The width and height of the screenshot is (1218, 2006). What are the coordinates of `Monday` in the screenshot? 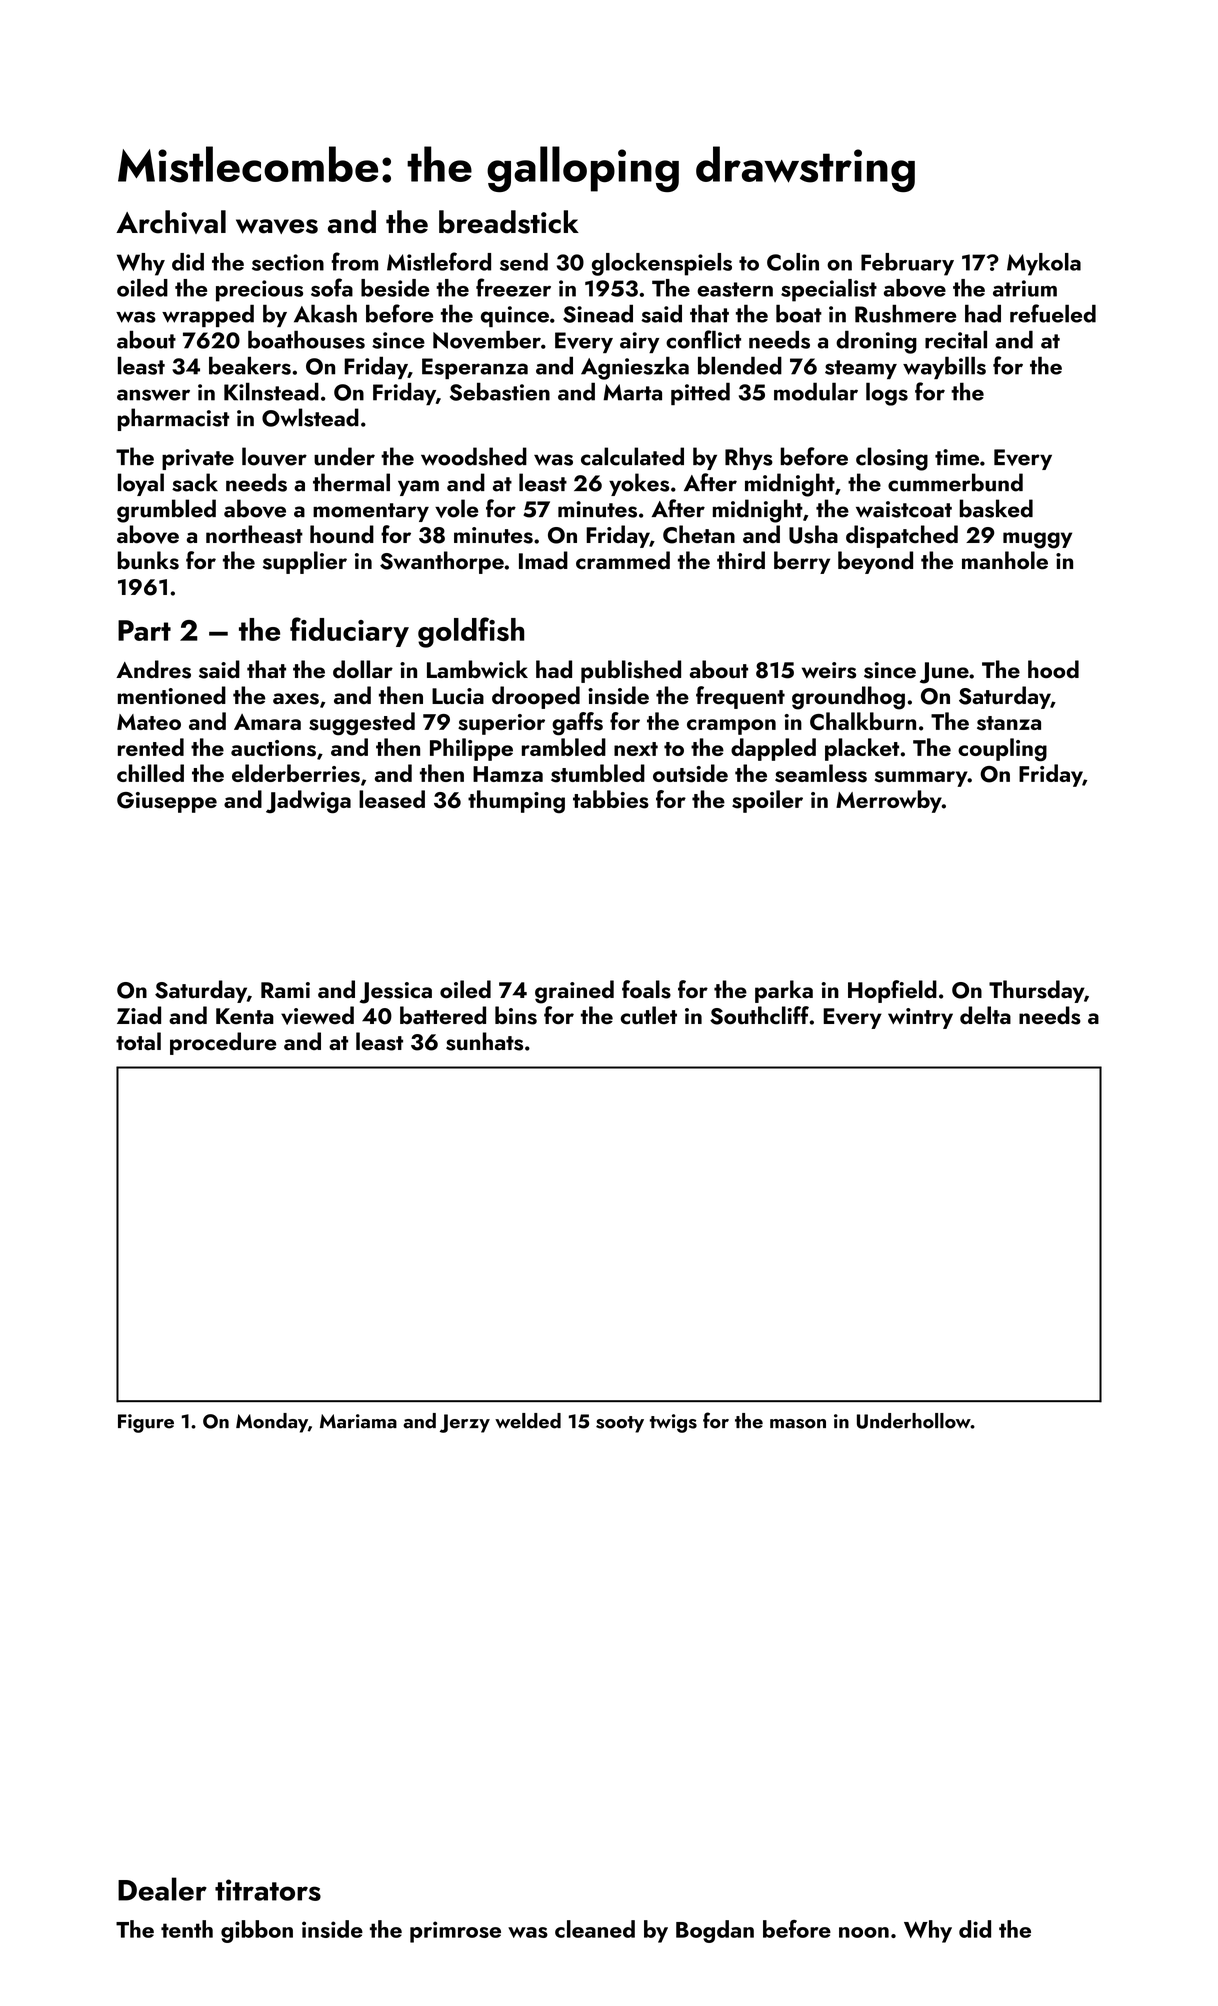 It's located at (272, 1423).
